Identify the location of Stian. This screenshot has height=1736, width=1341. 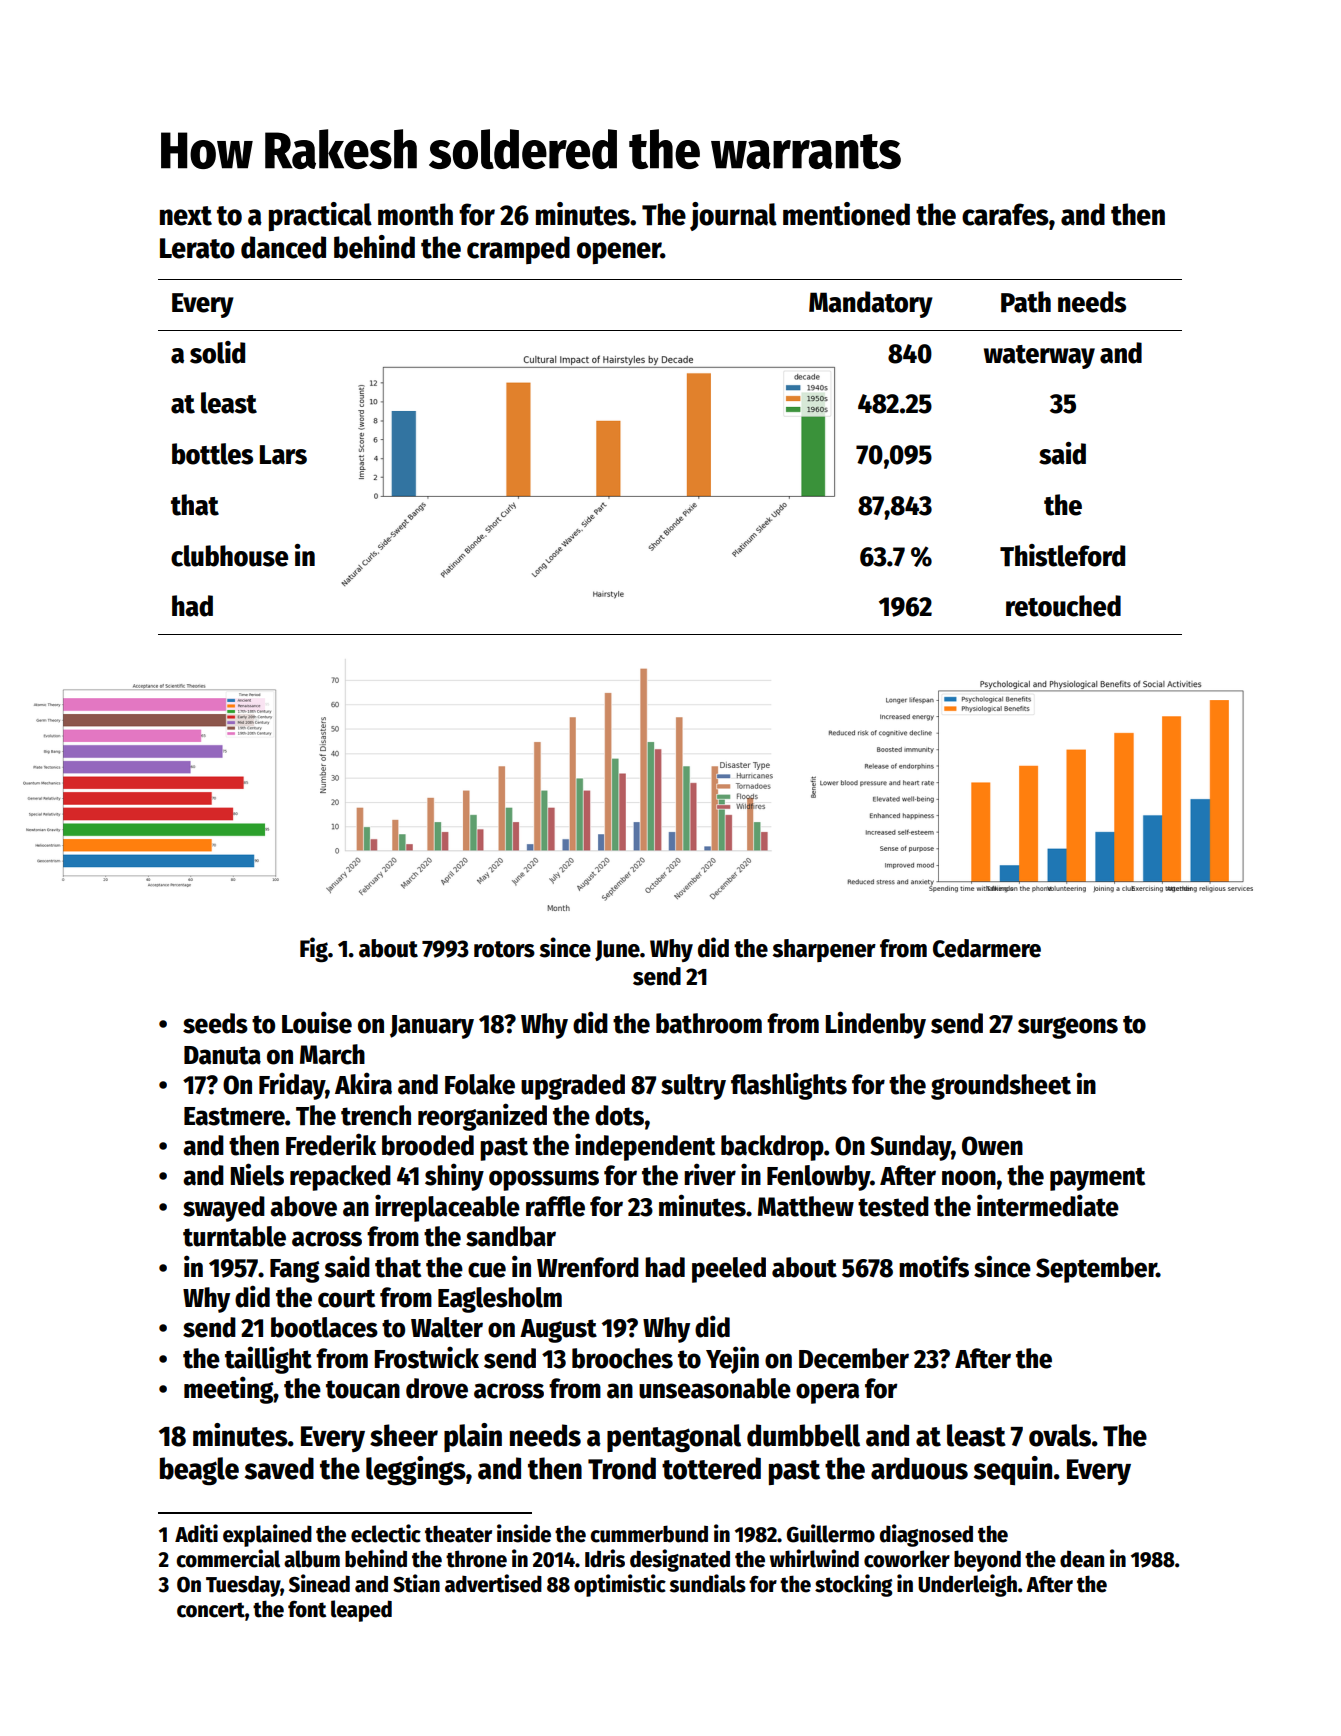
(416, 1583).
